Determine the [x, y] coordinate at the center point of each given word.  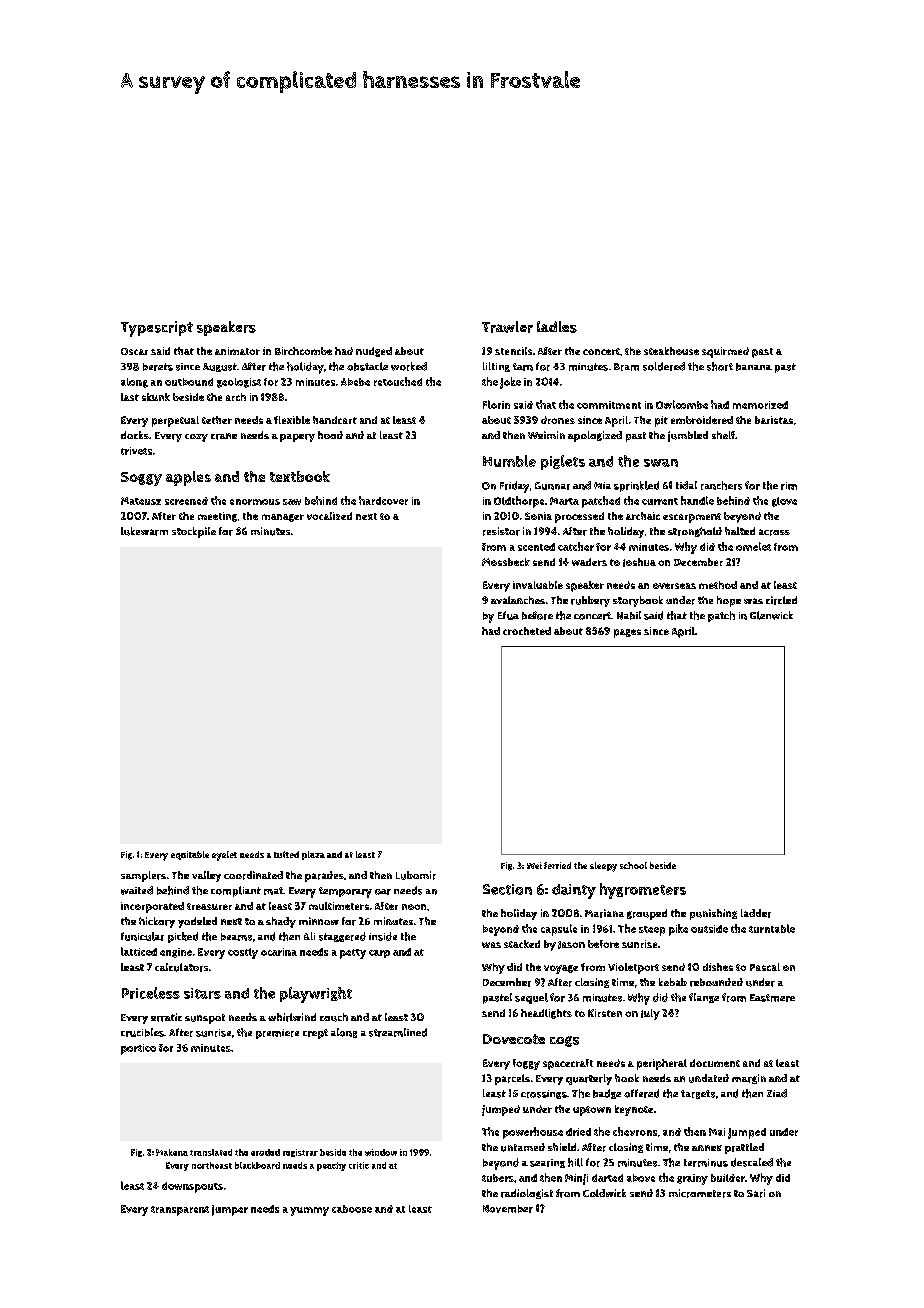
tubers [498, 1178]
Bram [626, 367]
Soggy [141, 479]
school [633, 865]
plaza [313, 855]
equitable [190, 855]
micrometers [700, 1193]
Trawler [507, 327]
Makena [172, 1152]
